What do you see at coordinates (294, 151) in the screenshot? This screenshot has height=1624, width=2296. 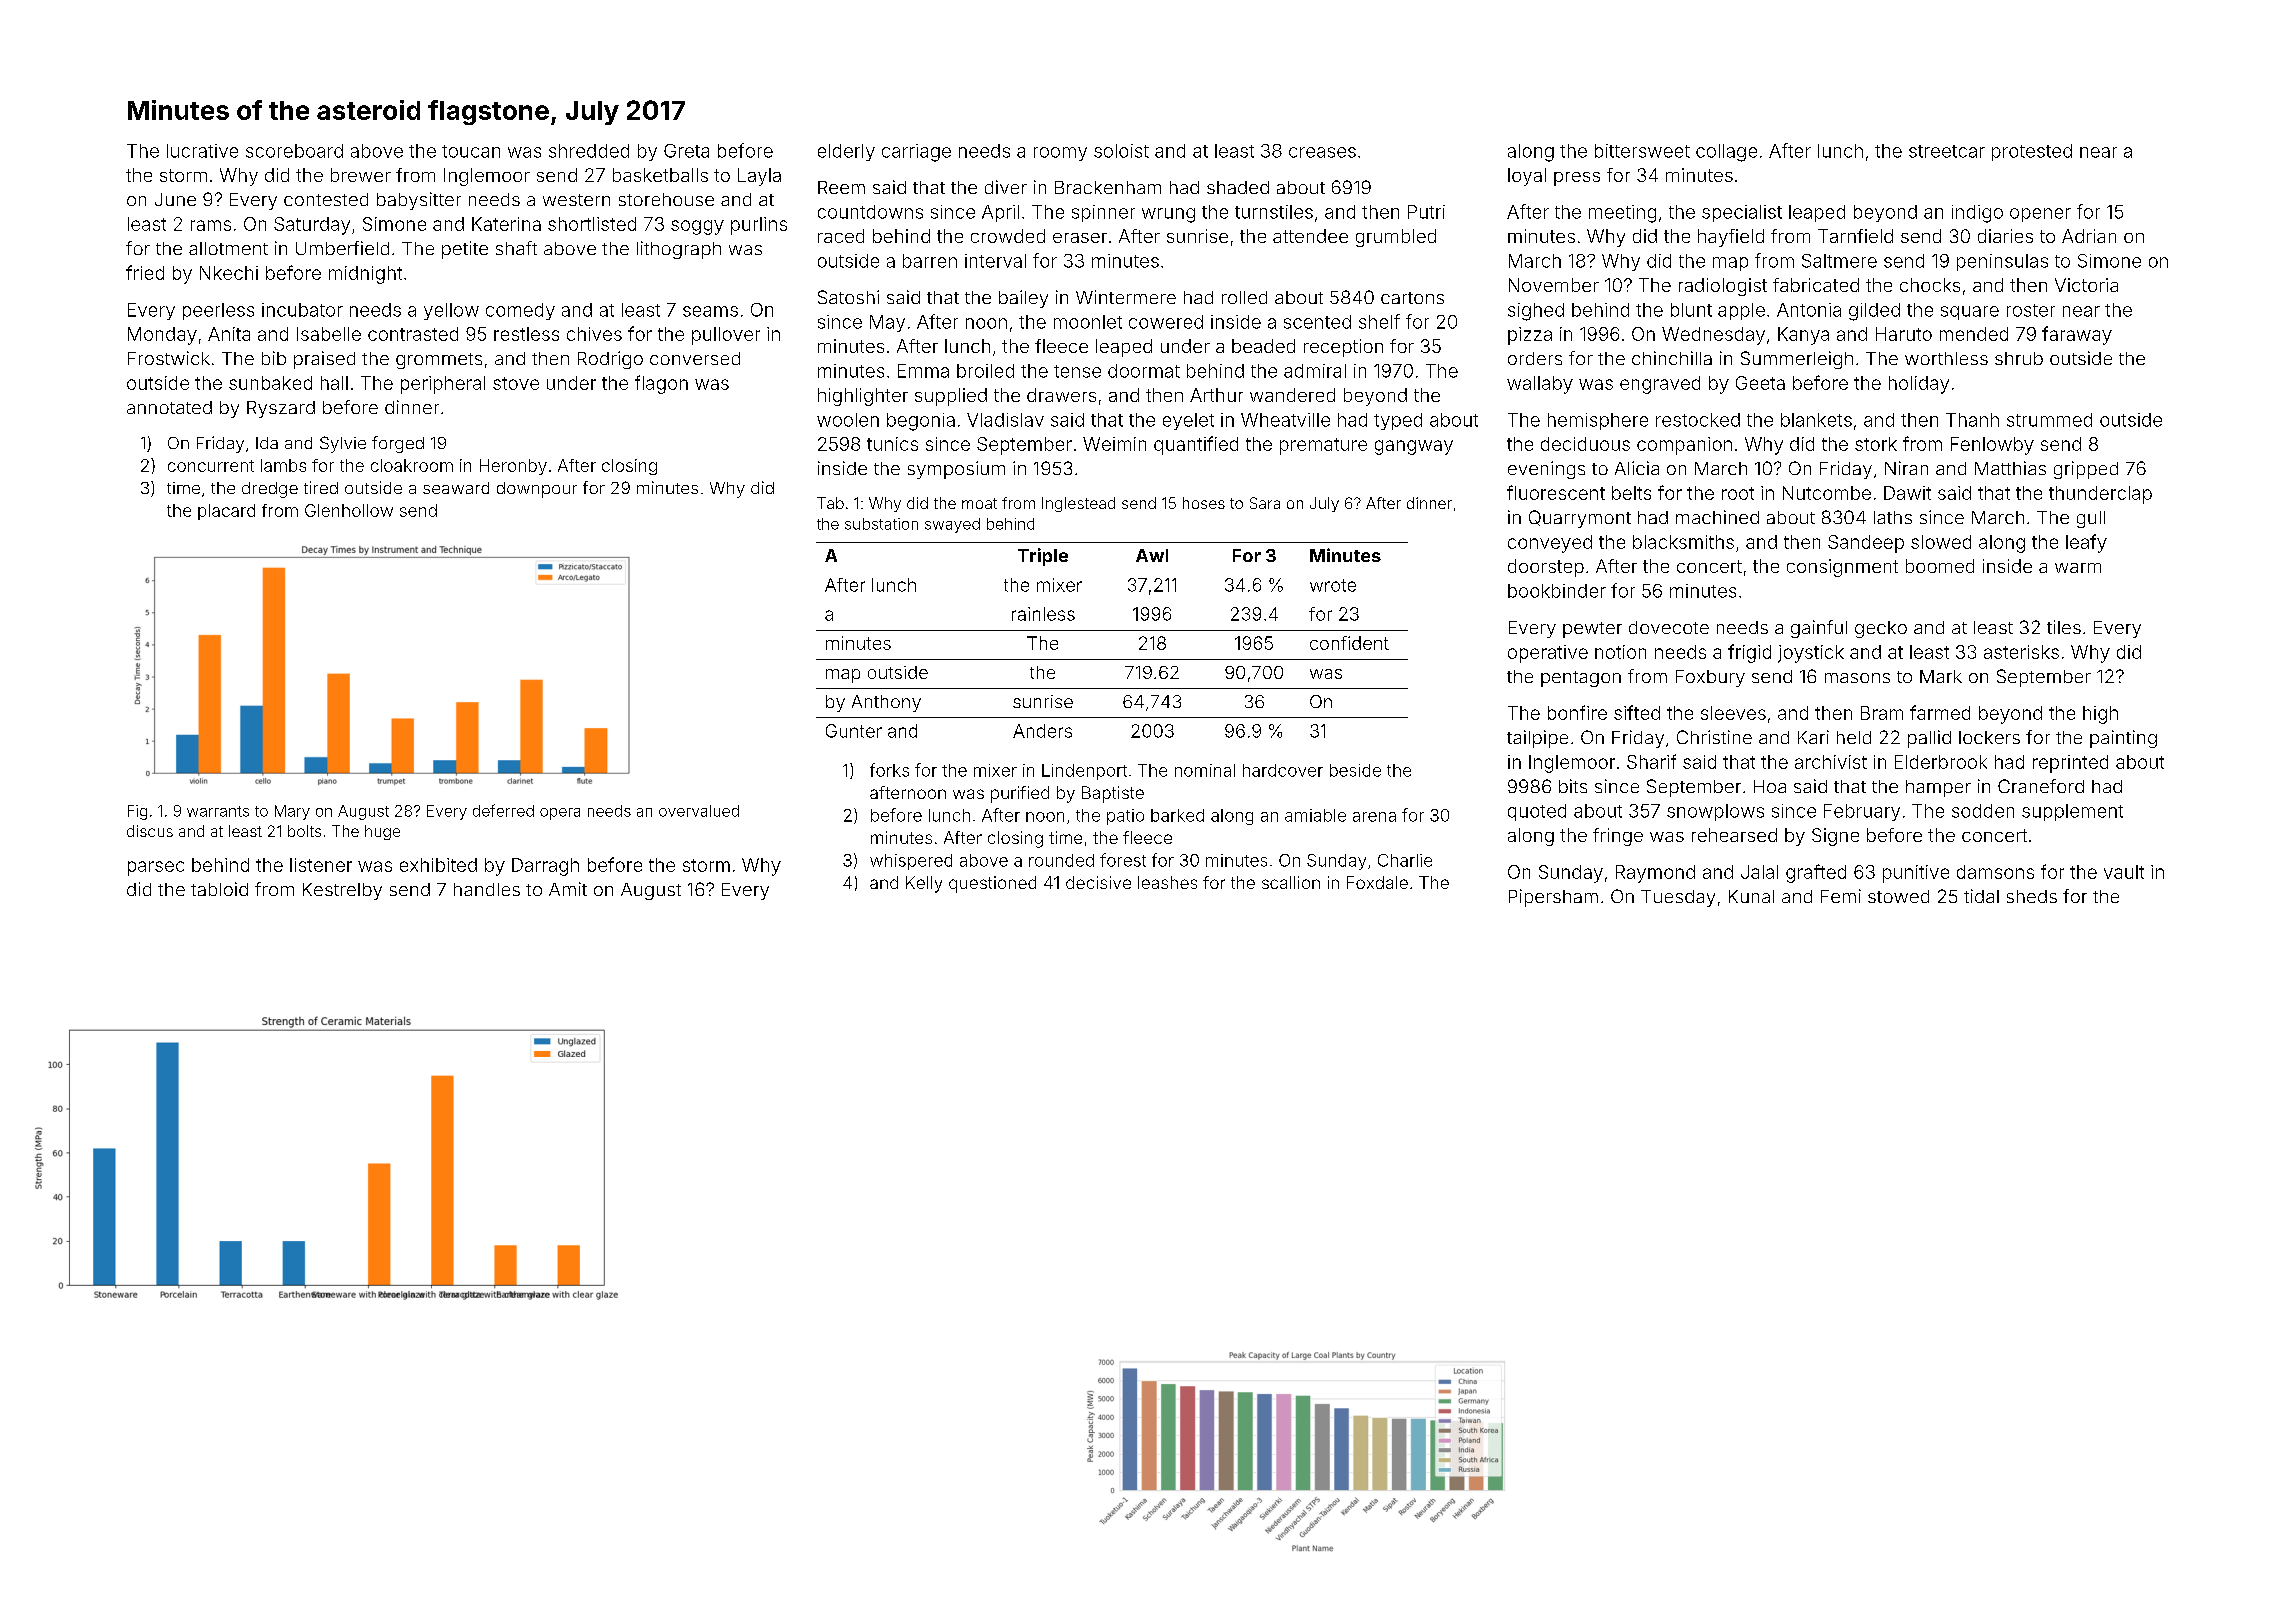 I see `scoreboard` at bounding box center [294, 151].
